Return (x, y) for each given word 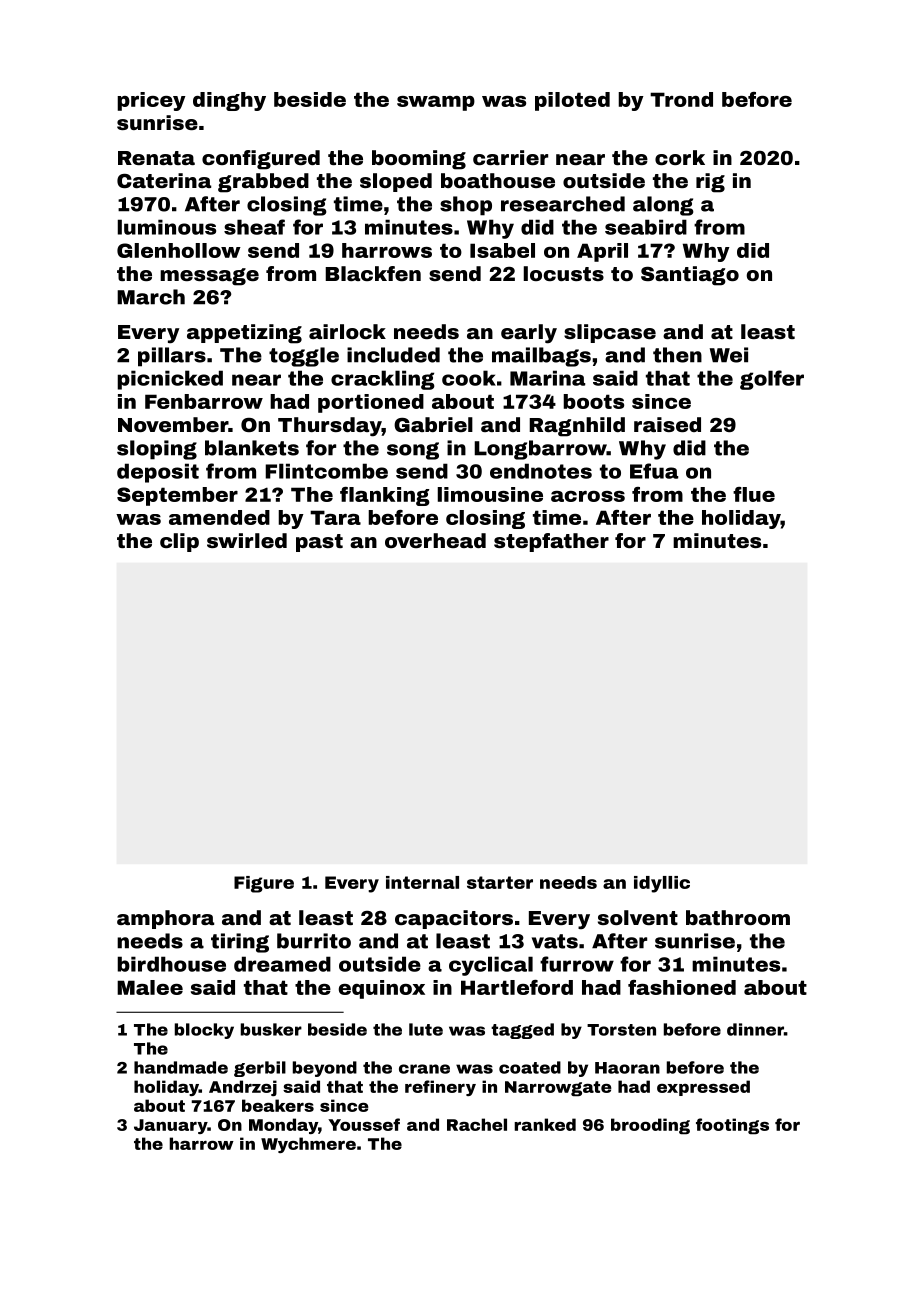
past (319, 543)
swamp (436, 103)
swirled (247, 540)
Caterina (164, 180)
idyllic (662, 884)
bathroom (738, 917)
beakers (278, 1105)
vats (555, 941)
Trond (681, 99)
